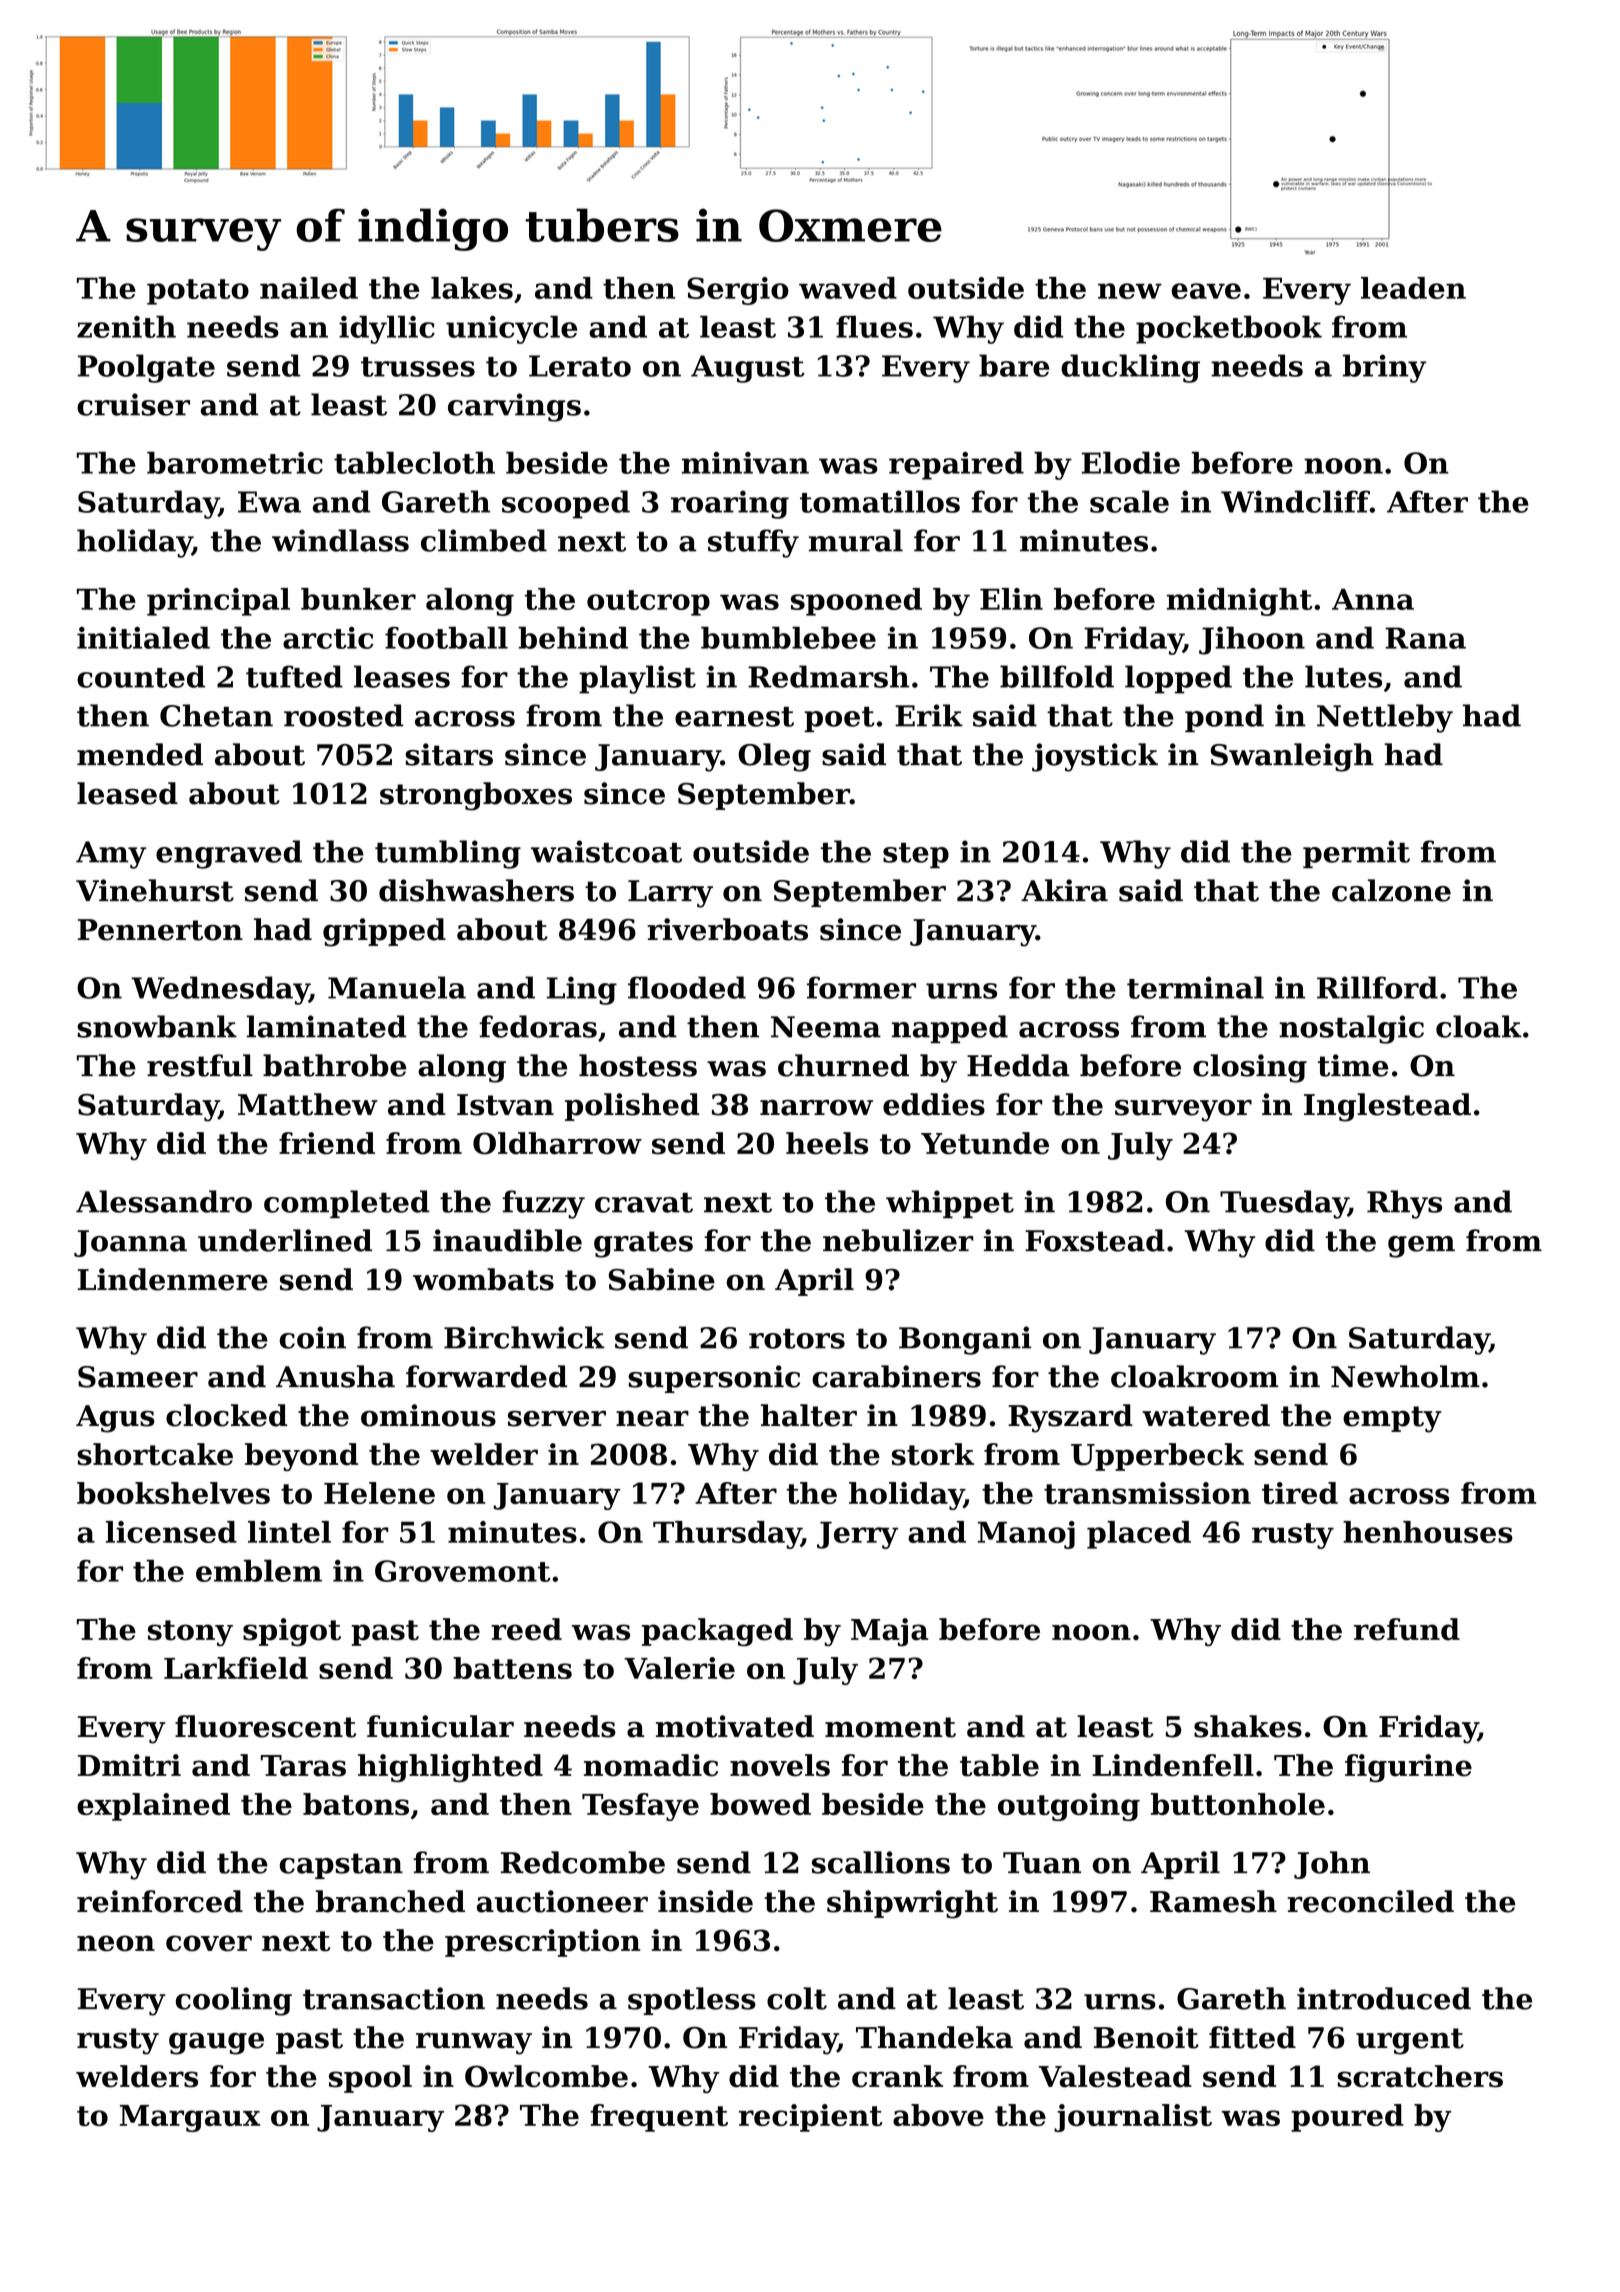  Describe the element at coordinates (1404, 1204) in the image. I see `Rhys` at that location.
